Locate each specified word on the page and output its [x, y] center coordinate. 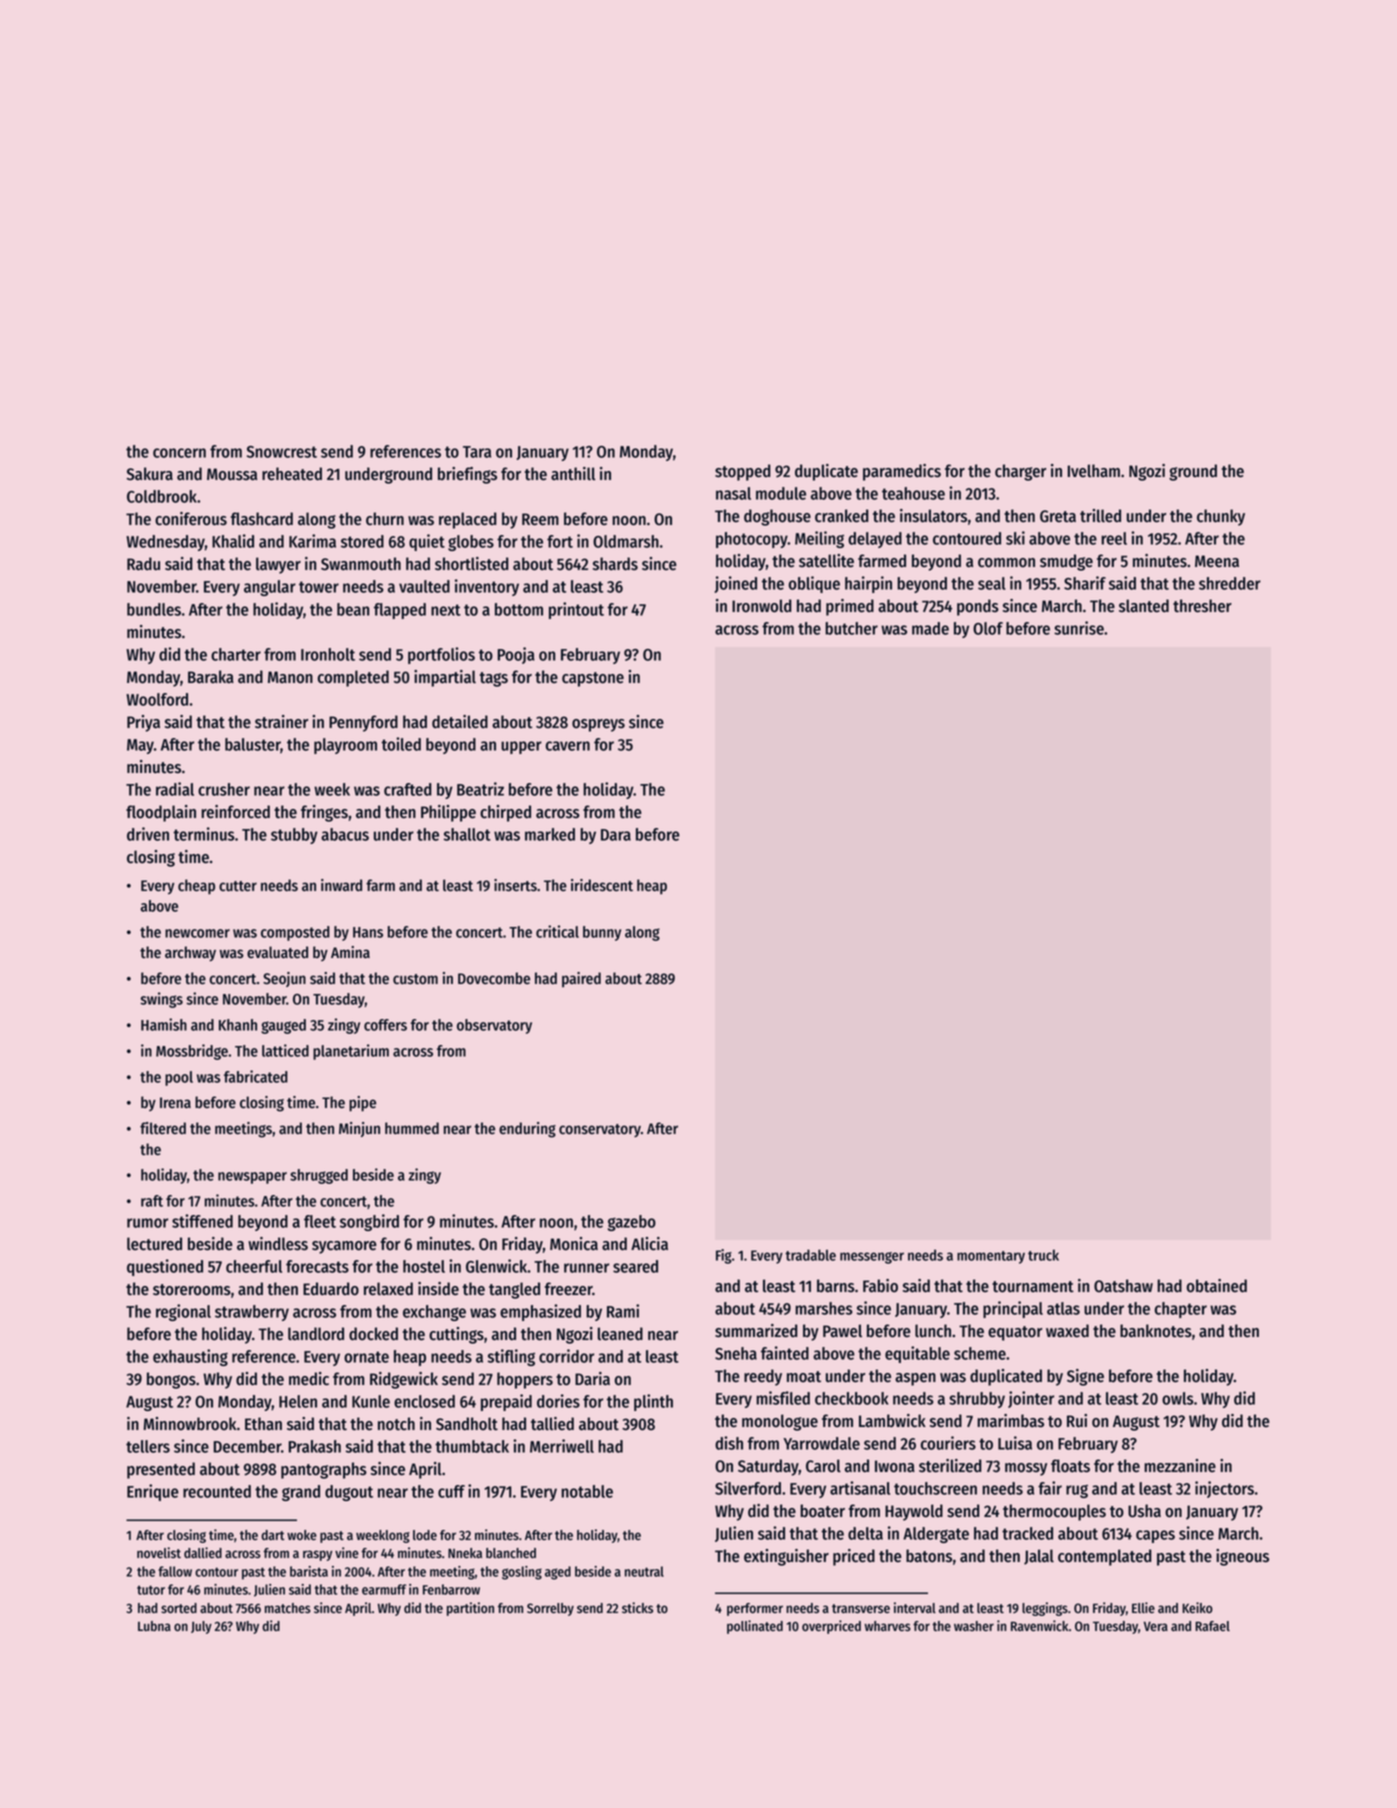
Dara [616, 835]
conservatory [600, 1130]
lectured [154, 1244]
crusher [224, 789]
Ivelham [1093, 471]
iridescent [602, 885]
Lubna [154, 1626]
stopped [743, 472]
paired [581, 980]
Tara [477, 452]
